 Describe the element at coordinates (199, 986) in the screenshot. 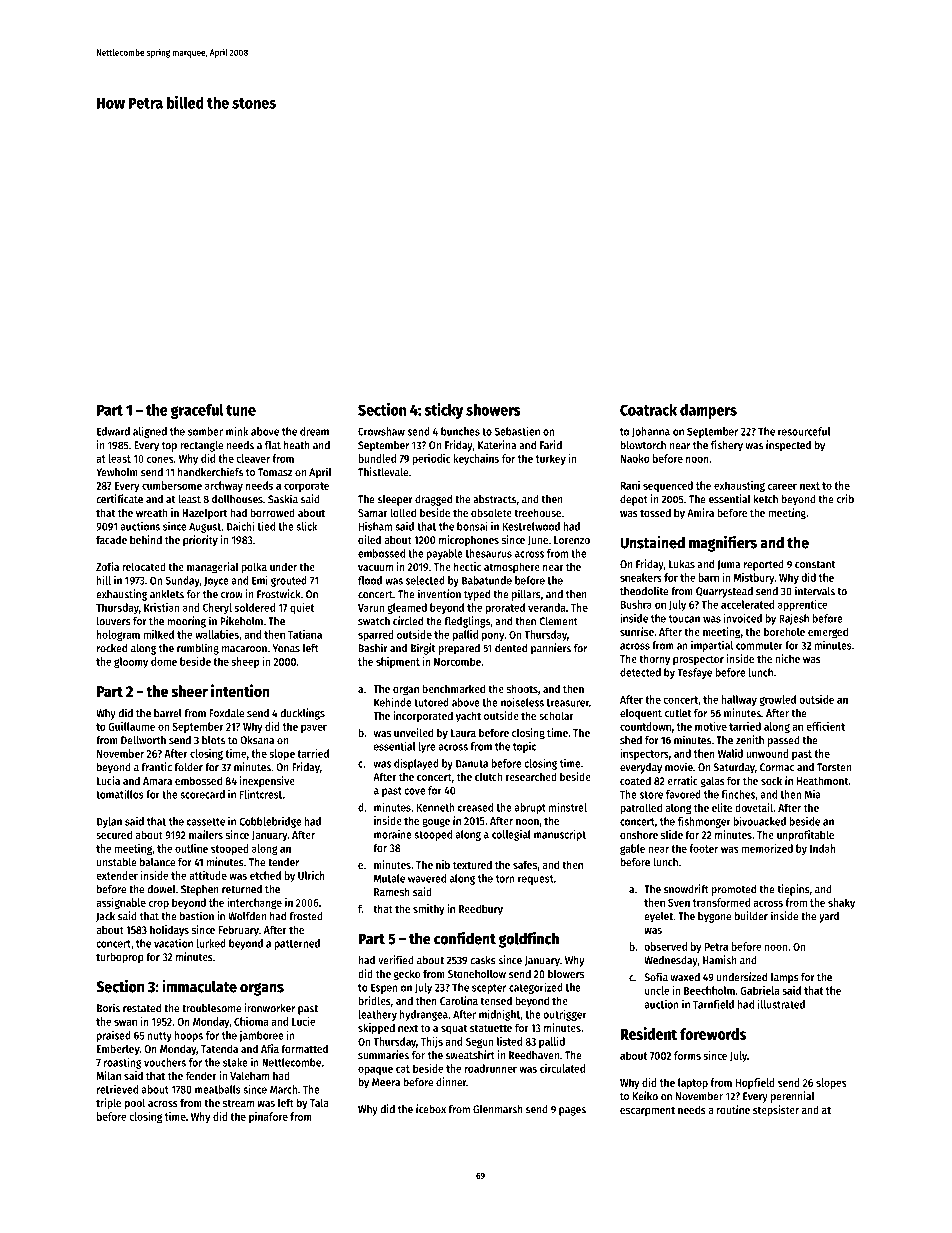

I see `immaculate` at that location.
